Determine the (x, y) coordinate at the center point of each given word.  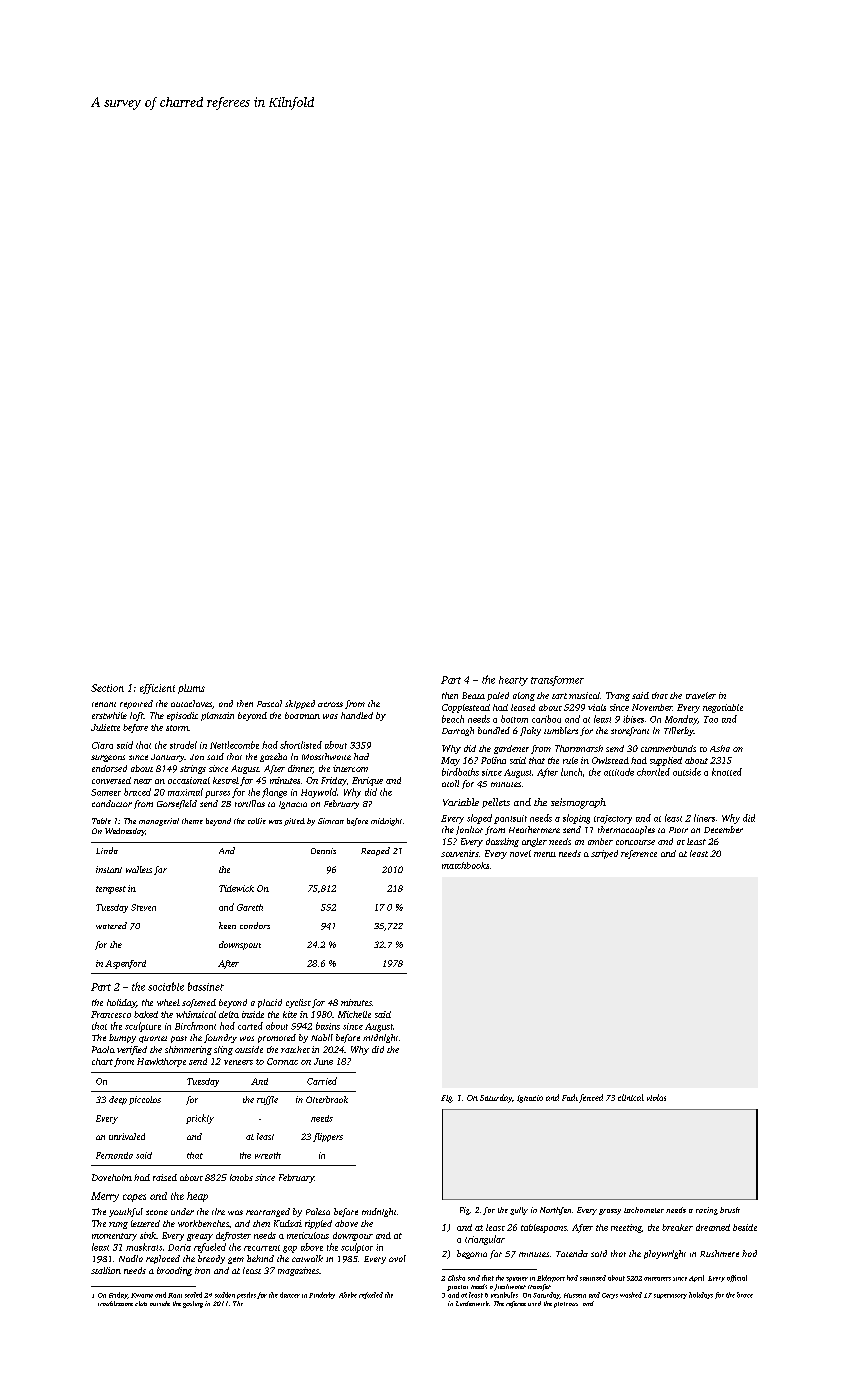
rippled (318, 1224)
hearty (513, 681)
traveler (701, 695)
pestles (246, 1295)
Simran (331, 821)
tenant (104, 704)
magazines (298, 1271)
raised (165, 1177)
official (737, 1278)
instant (109, 869)
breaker (677, 1227)
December (723, 829)
